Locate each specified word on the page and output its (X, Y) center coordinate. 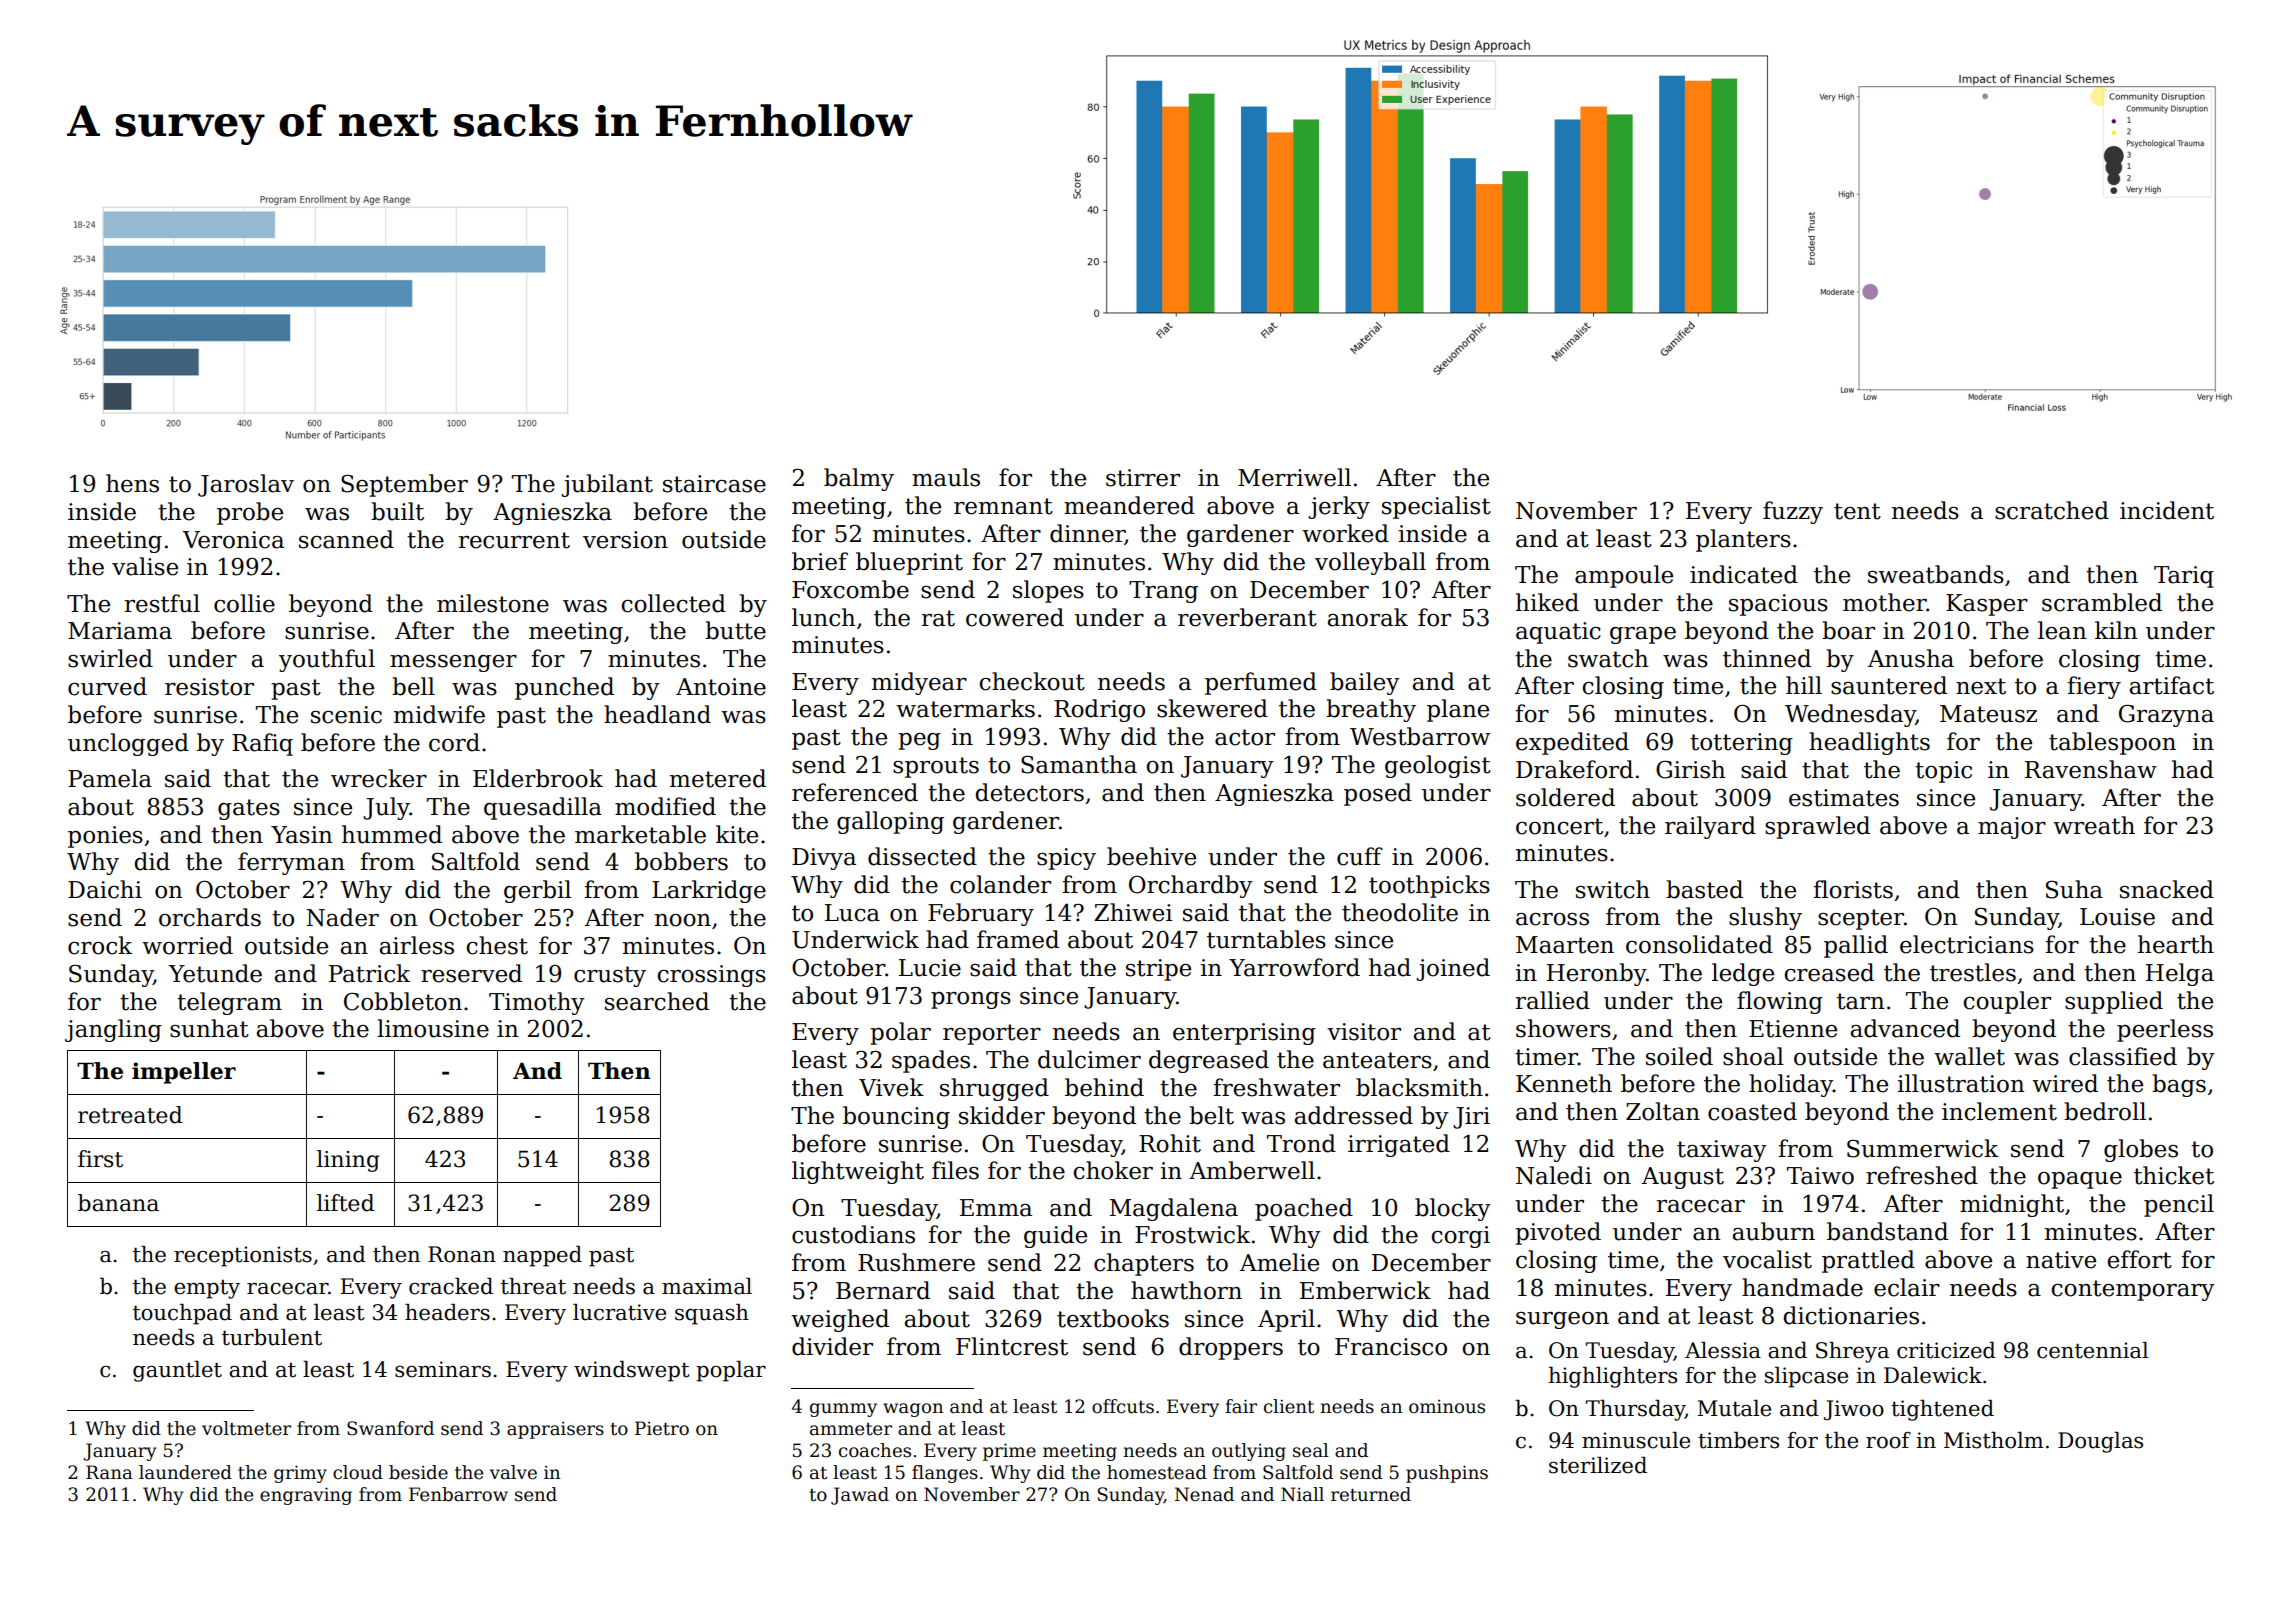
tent (1857, 511)
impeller (184, 1073)
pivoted (1558, 1233)
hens (132, 483)
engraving (306, 1496)
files (955, 1170)
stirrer (1143, 478)
